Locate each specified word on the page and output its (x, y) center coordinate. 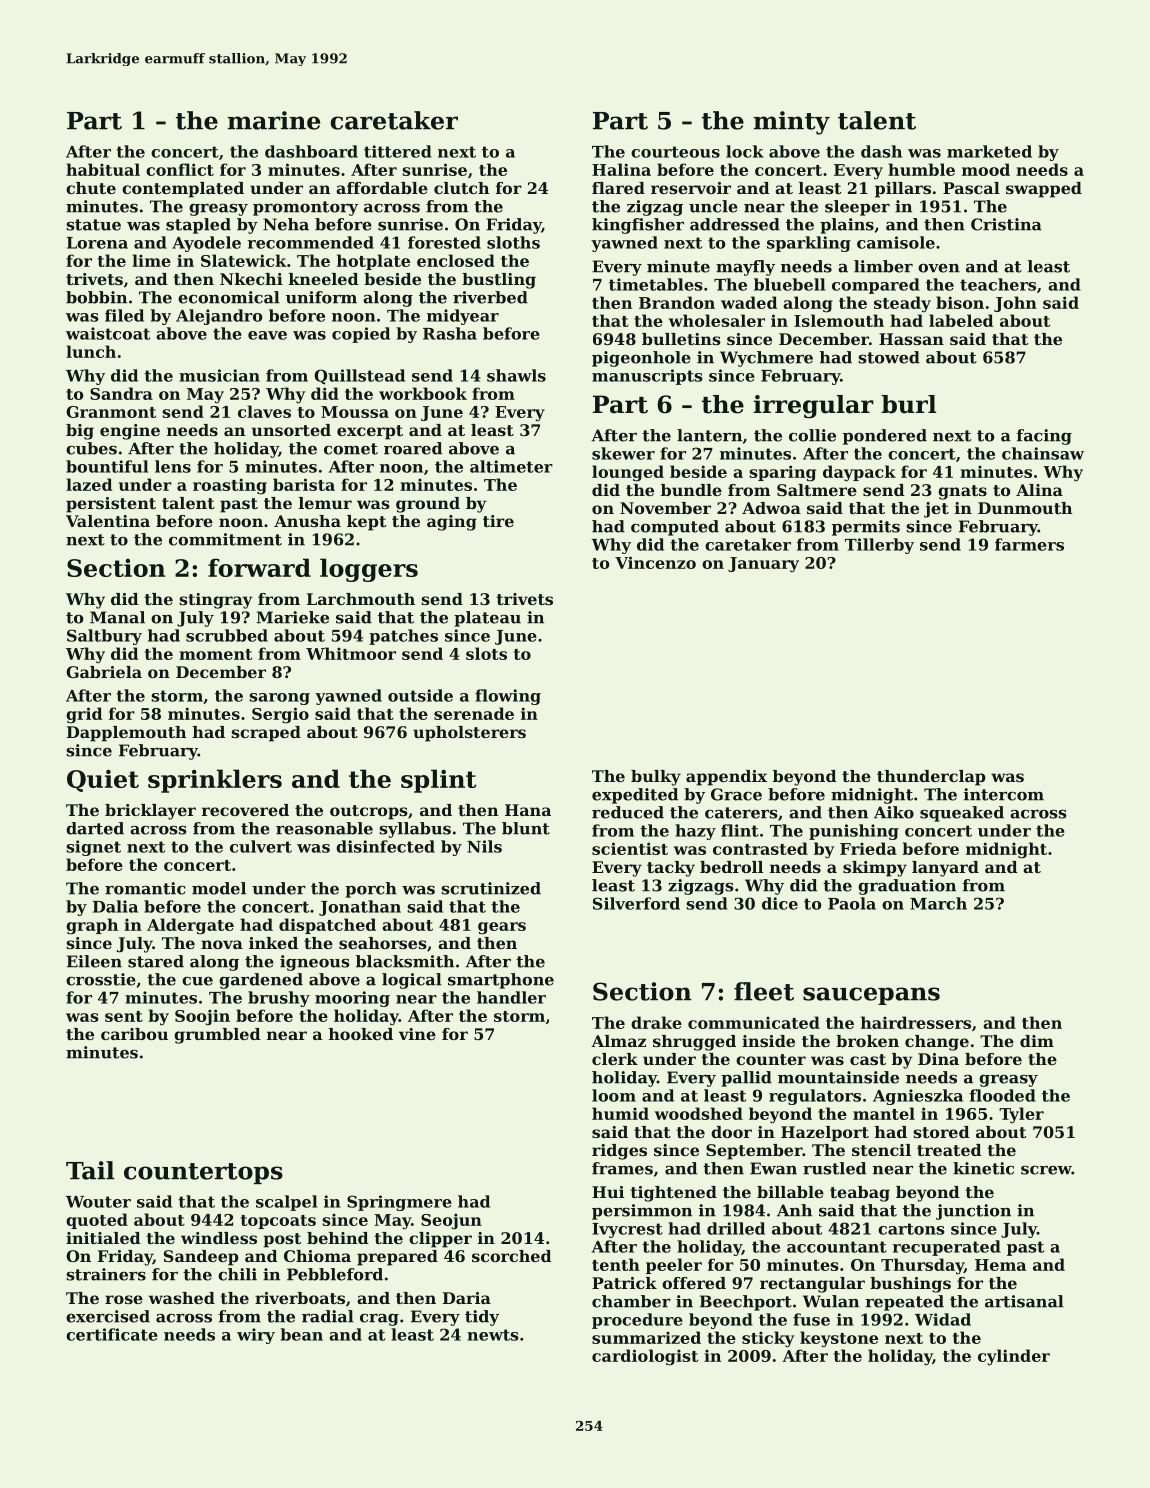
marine (274, 120)
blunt (526, 828)
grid (84, 715)
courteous (675, 152)
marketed (989, 151)
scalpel (286, 1203)
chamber (631, 1301)
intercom (1004, 794)
